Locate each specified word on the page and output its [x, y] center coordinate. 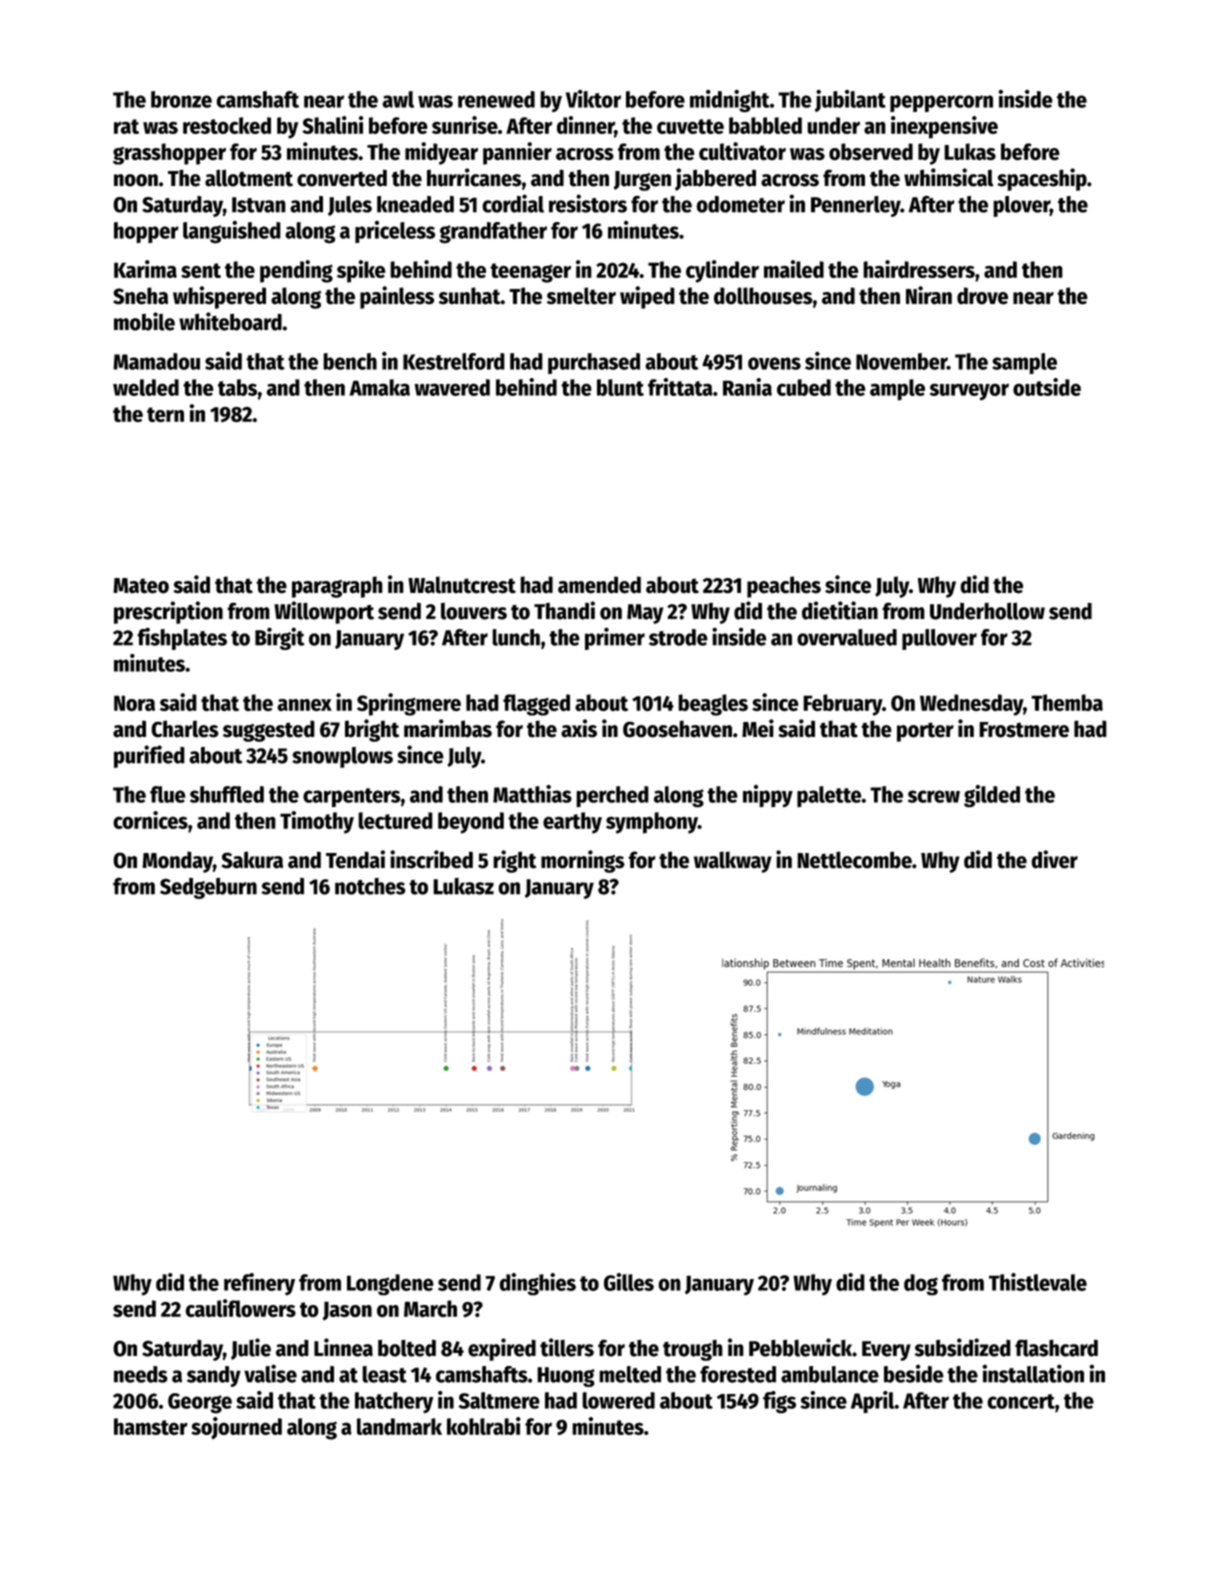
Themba [1067, 702]
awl [398, 99]
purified [149, 756]
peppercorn [941, 103]
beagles [713, 705]
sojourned [236, 1428]
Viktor [593, 99]
